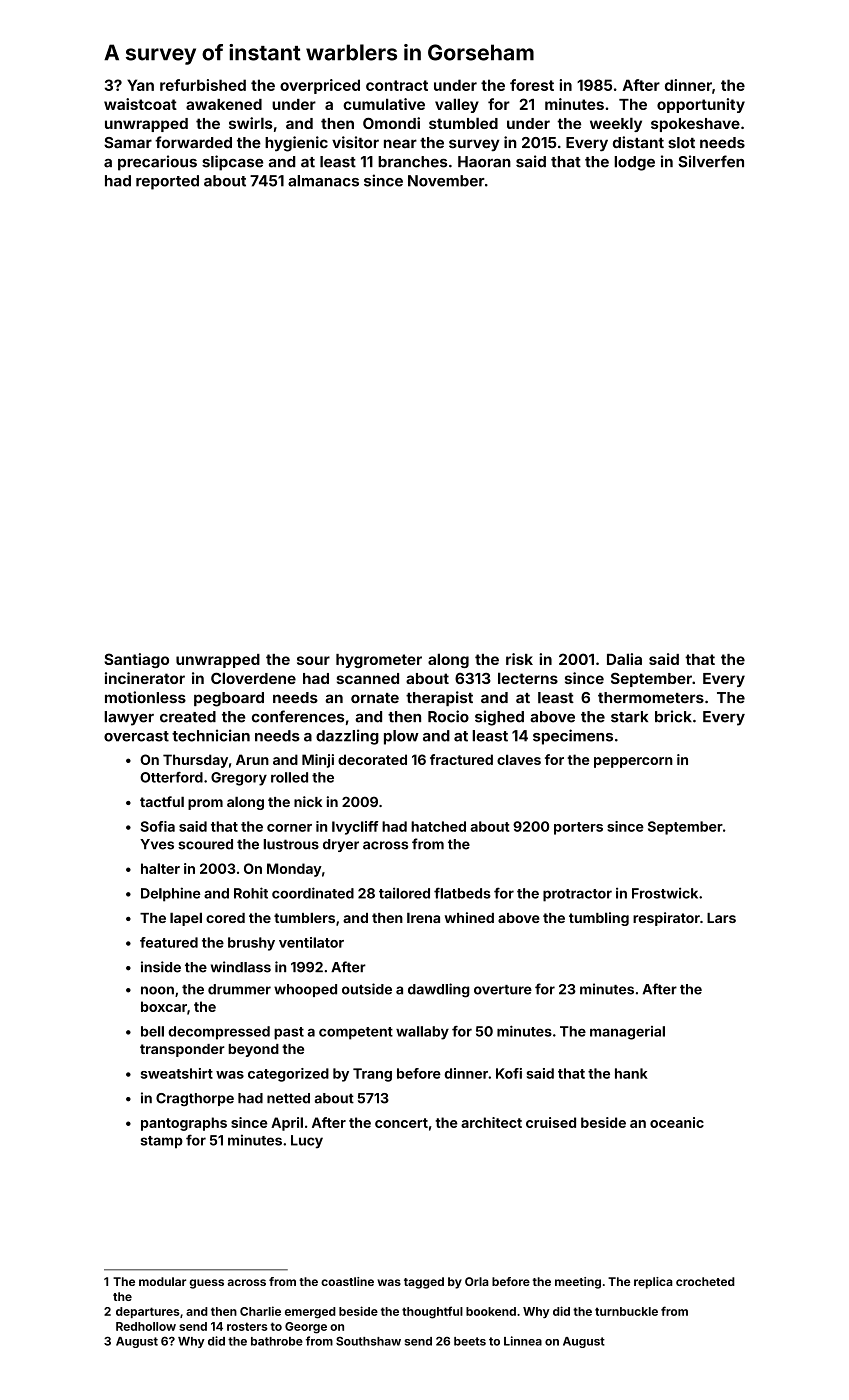 This screenshot has width=849, height=1400. I want to click on refurbished, so click(203, 85).
